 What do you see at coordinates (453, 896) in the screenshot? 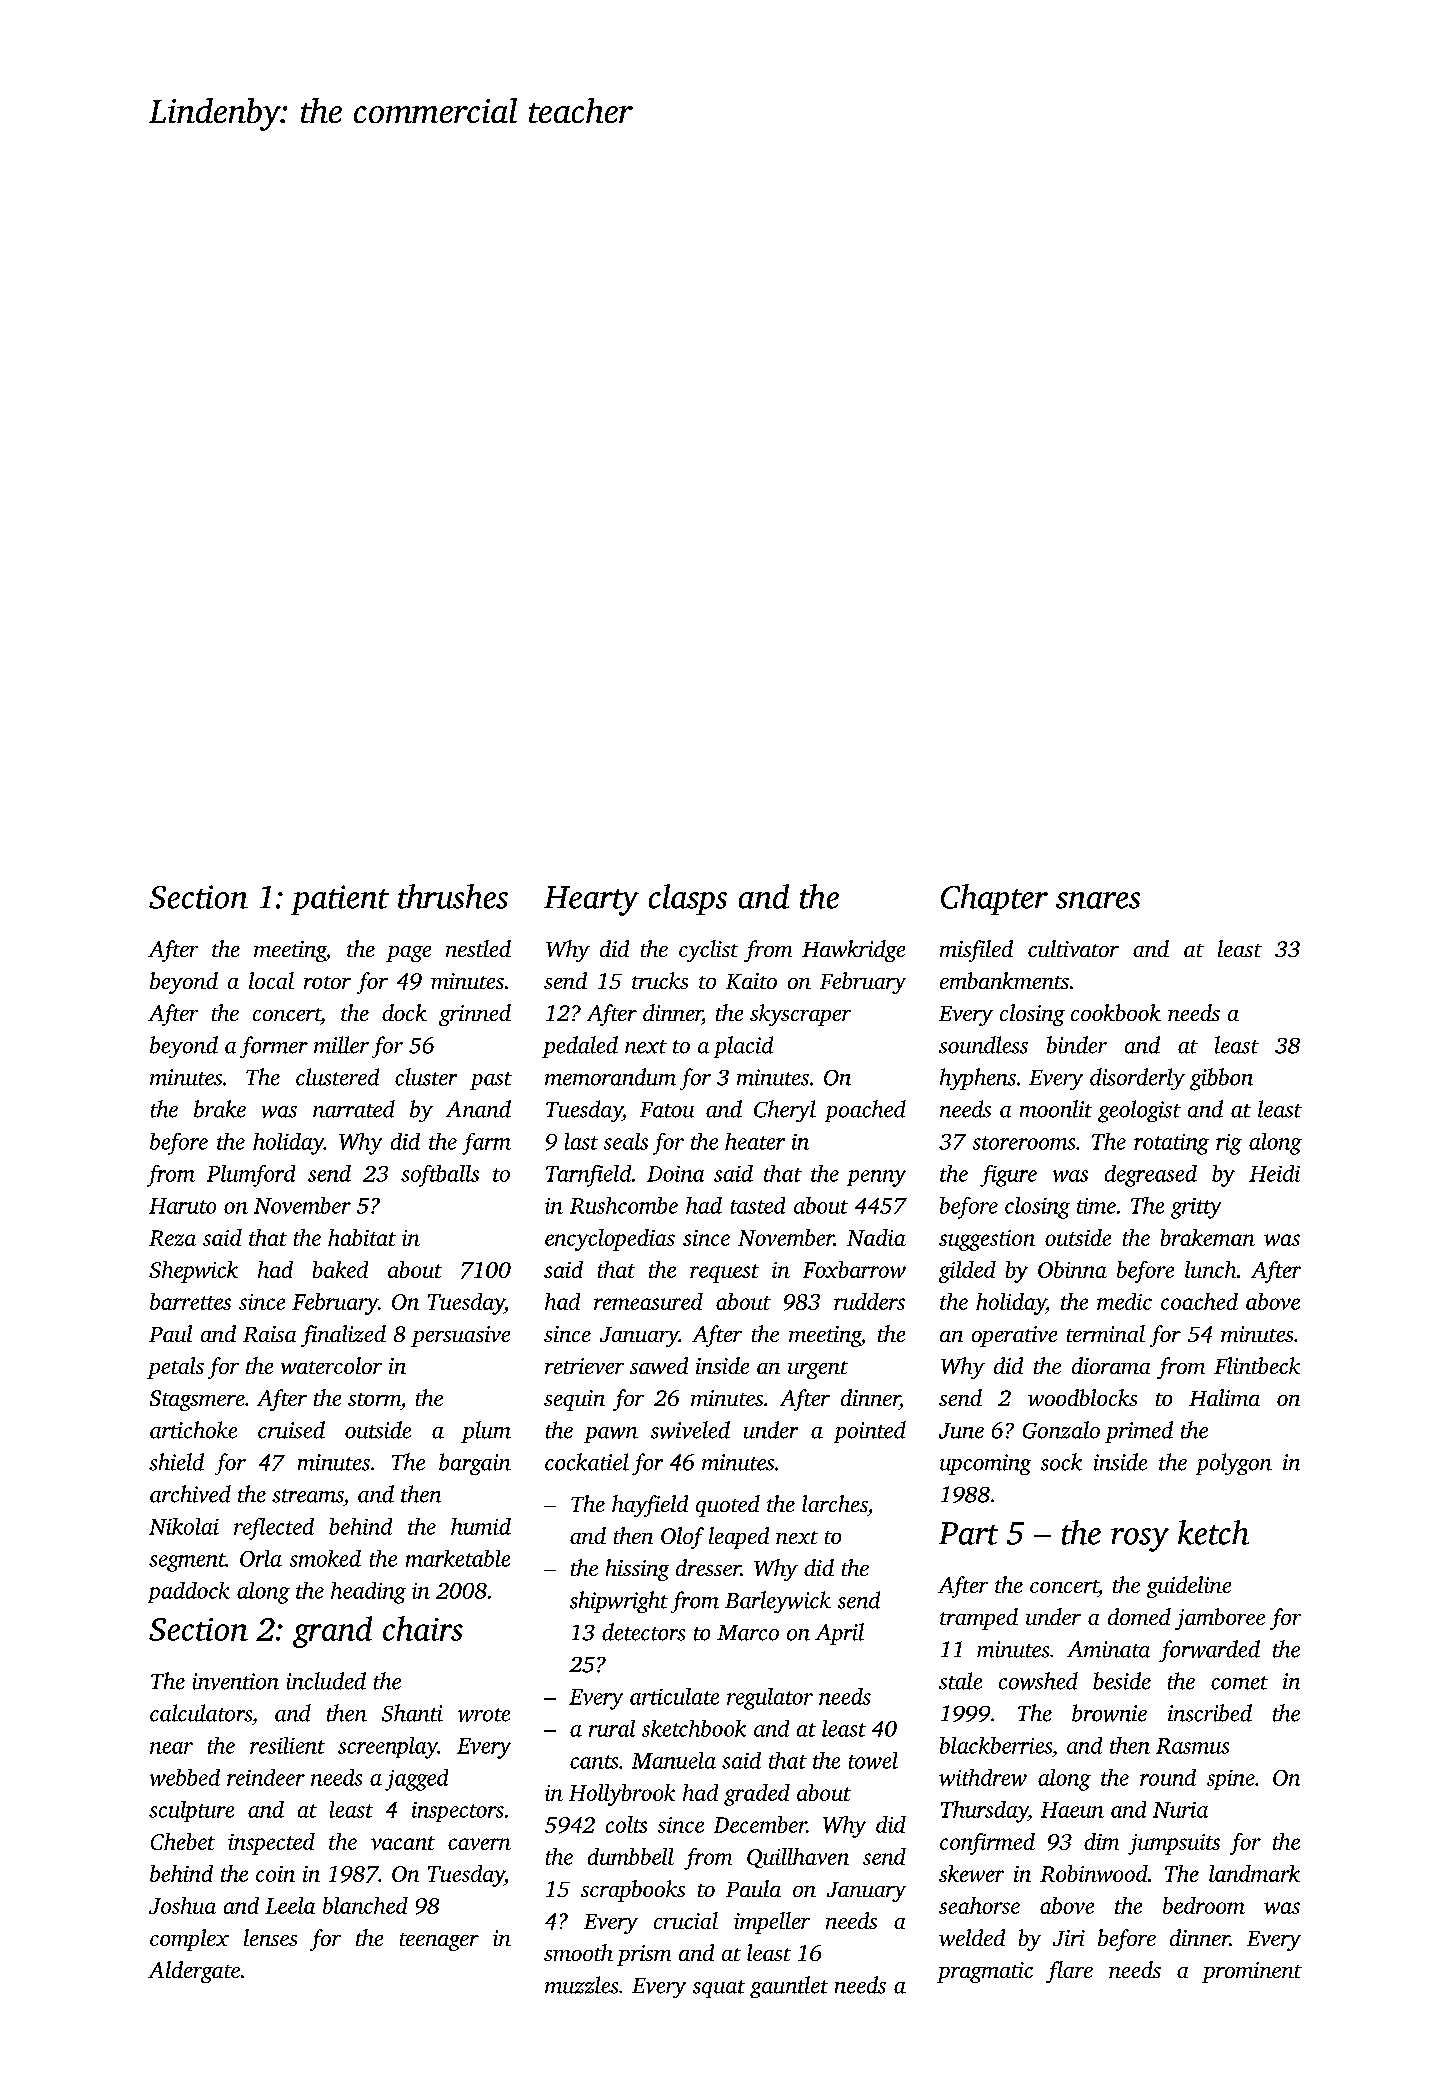
I see `thrushes` at bounding box center [453, 896].
